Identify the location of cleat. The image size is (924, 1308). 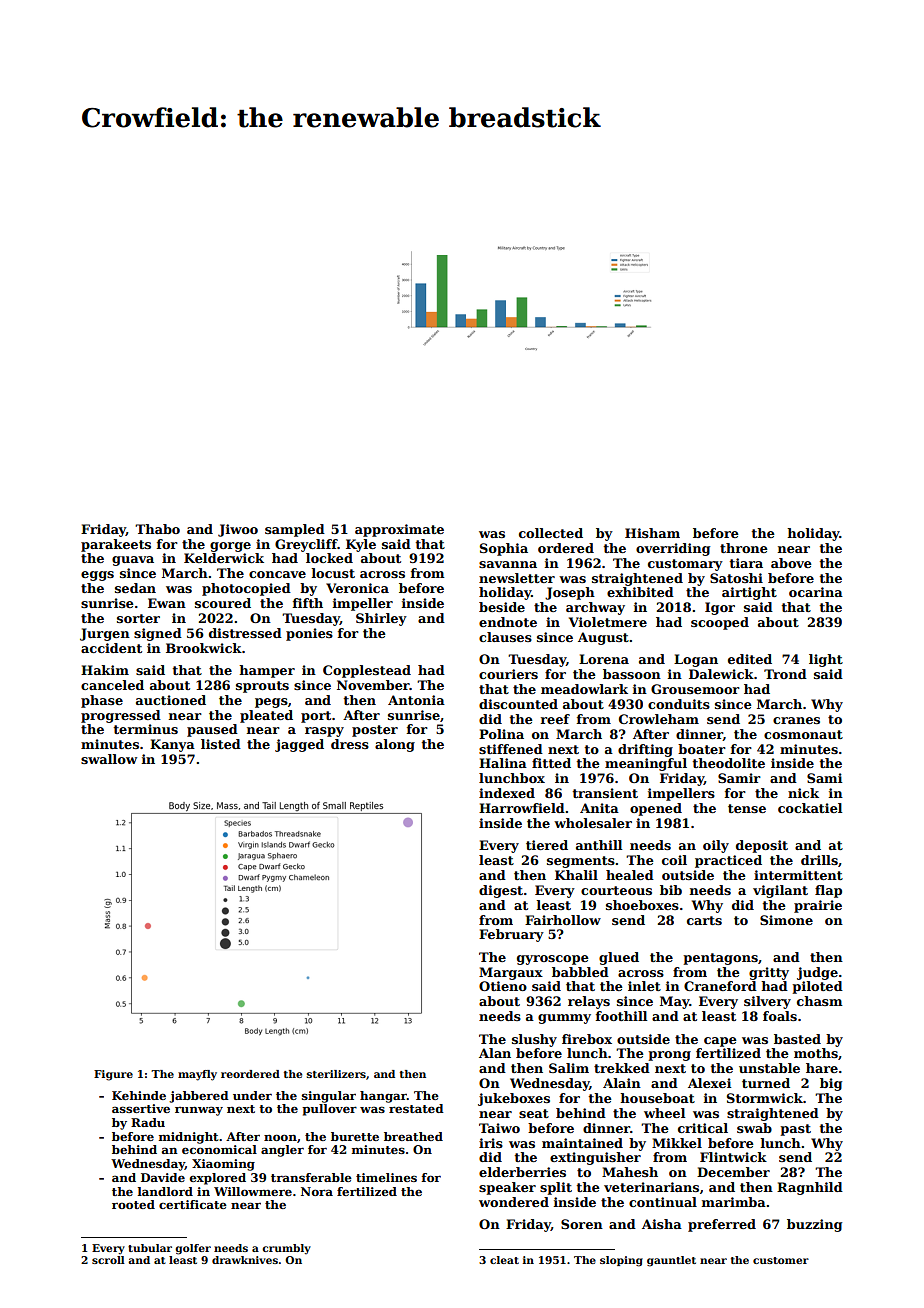
(504, 1260).
